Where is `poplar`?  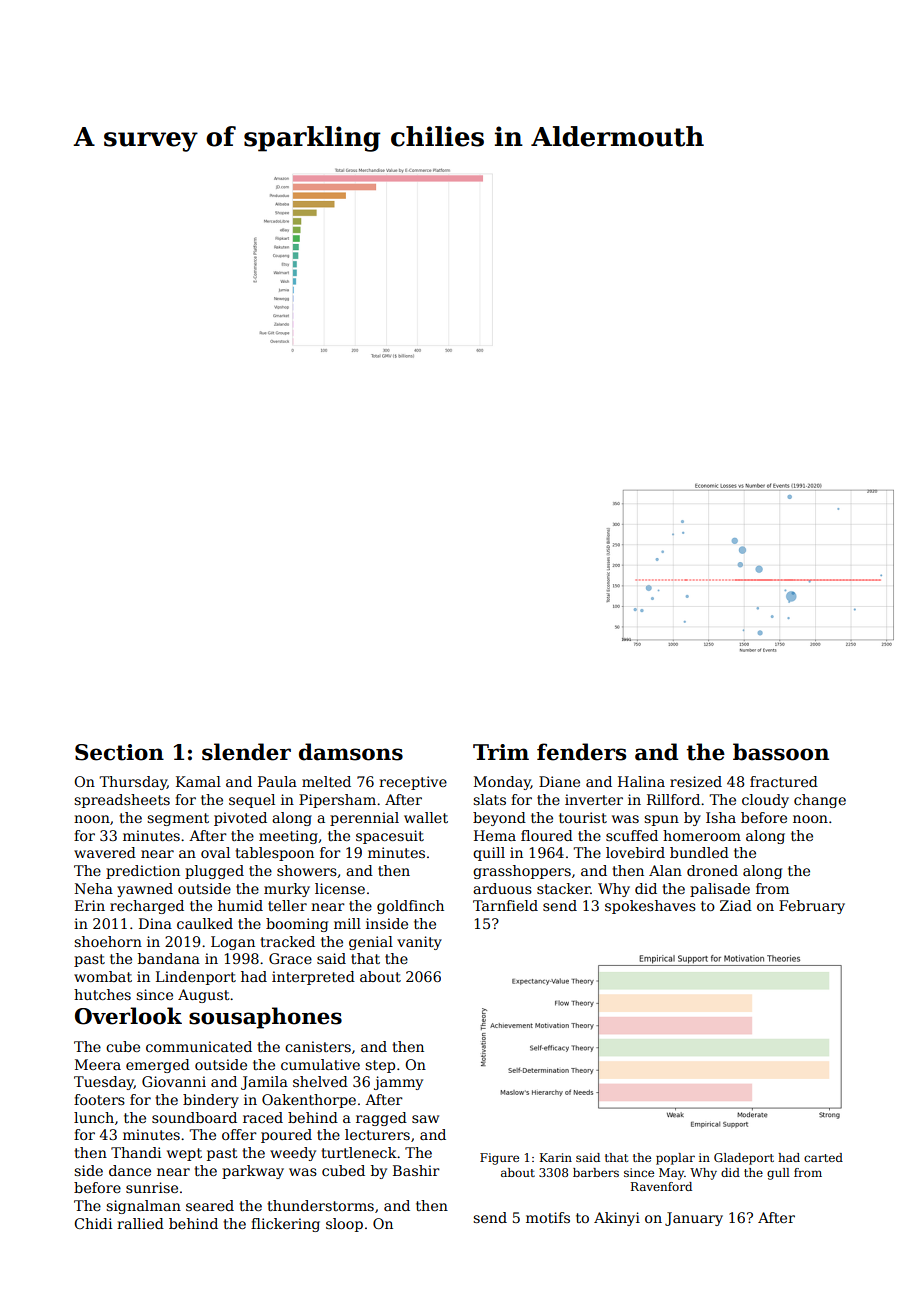
poplar is located at coordinates (675, 1159).
